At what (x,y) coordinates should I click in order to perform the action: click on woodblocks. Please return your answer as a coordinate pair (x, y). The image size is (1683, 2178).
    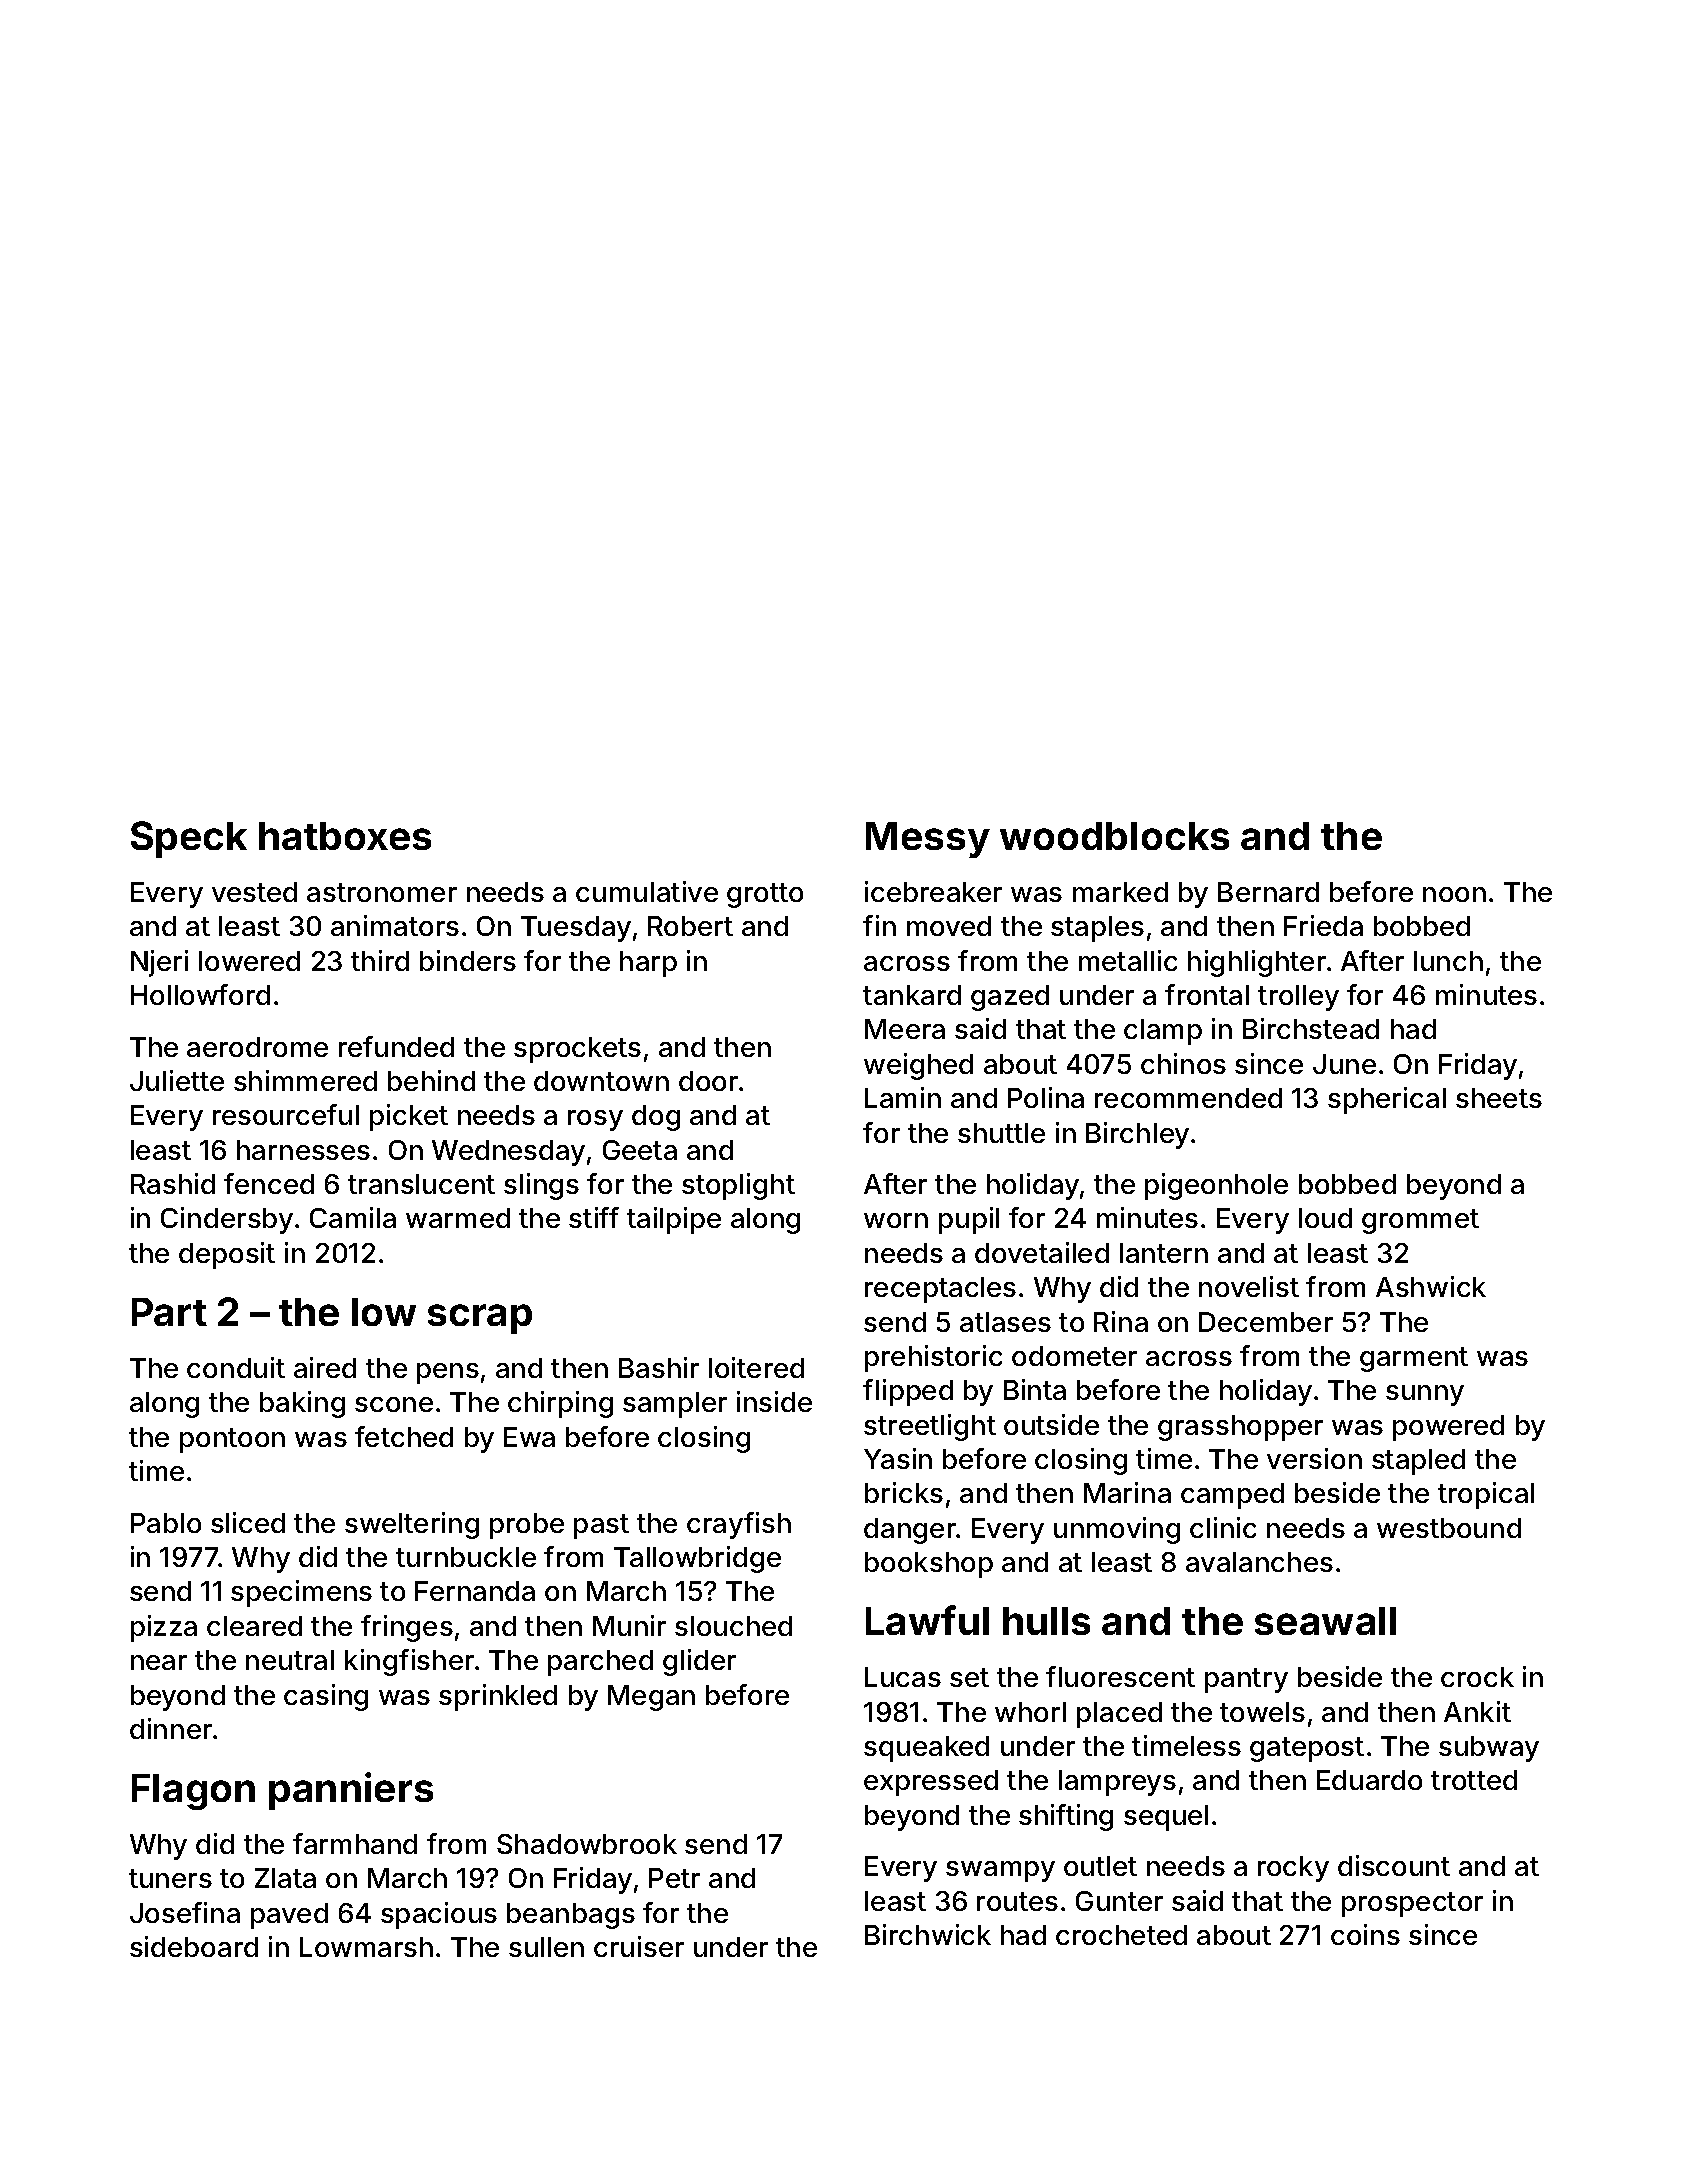
    Looking at the image, I should click on (1114, 836).
